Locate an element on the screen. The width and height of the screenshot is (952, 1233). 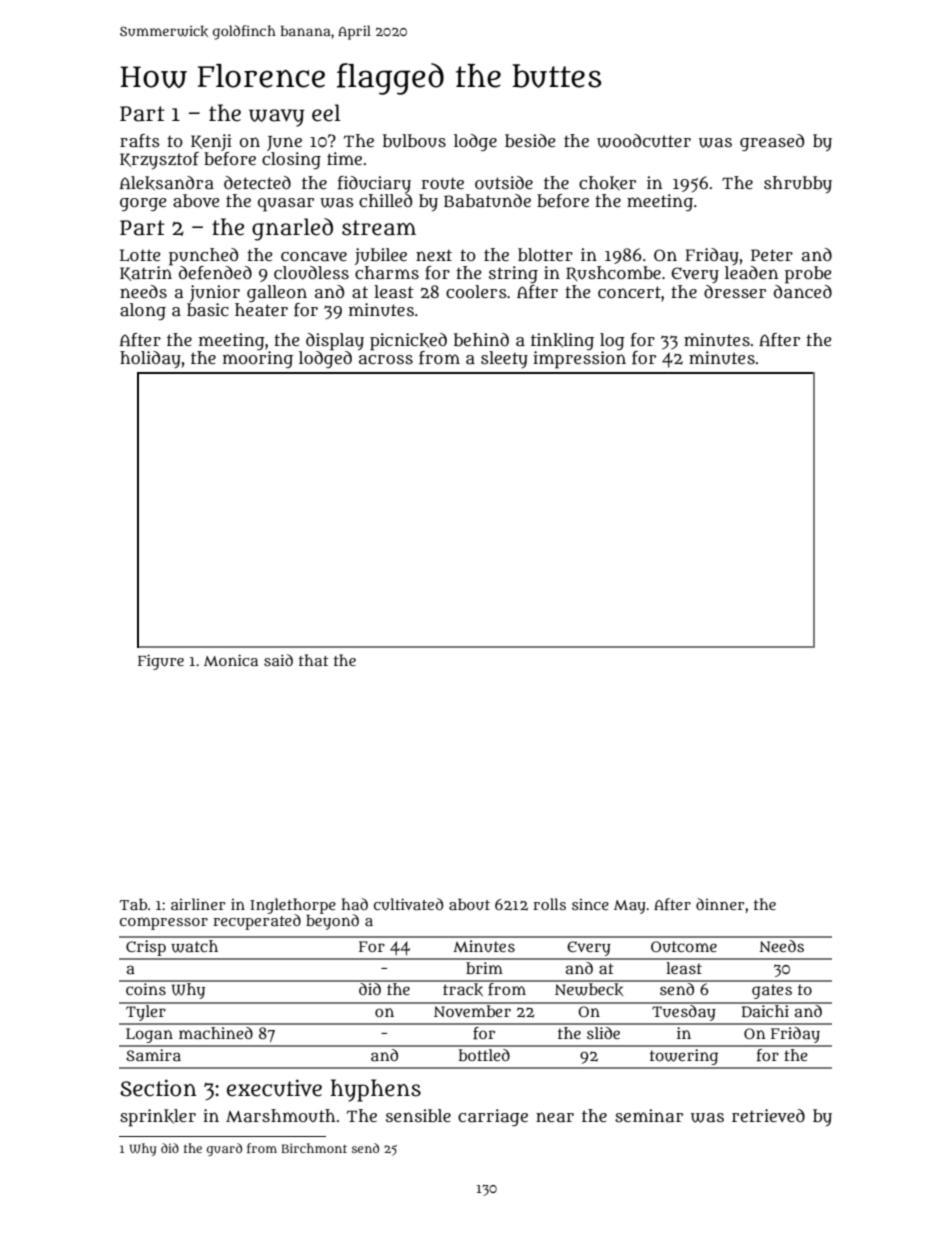
that is located at coordinates (314, 660).
